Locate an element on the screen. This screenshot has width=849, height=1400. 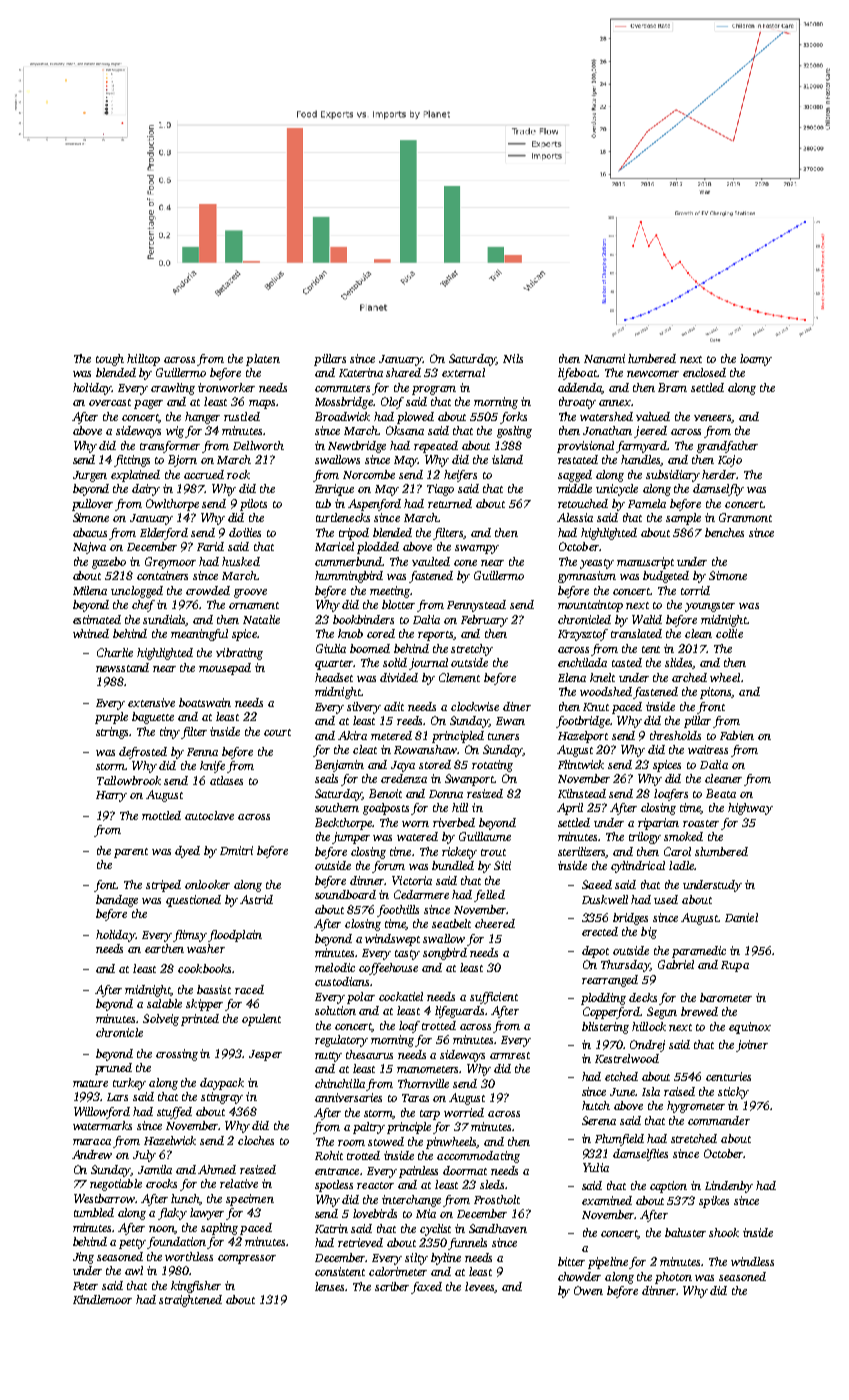
Giulia is located at coordinates (331, 648).
